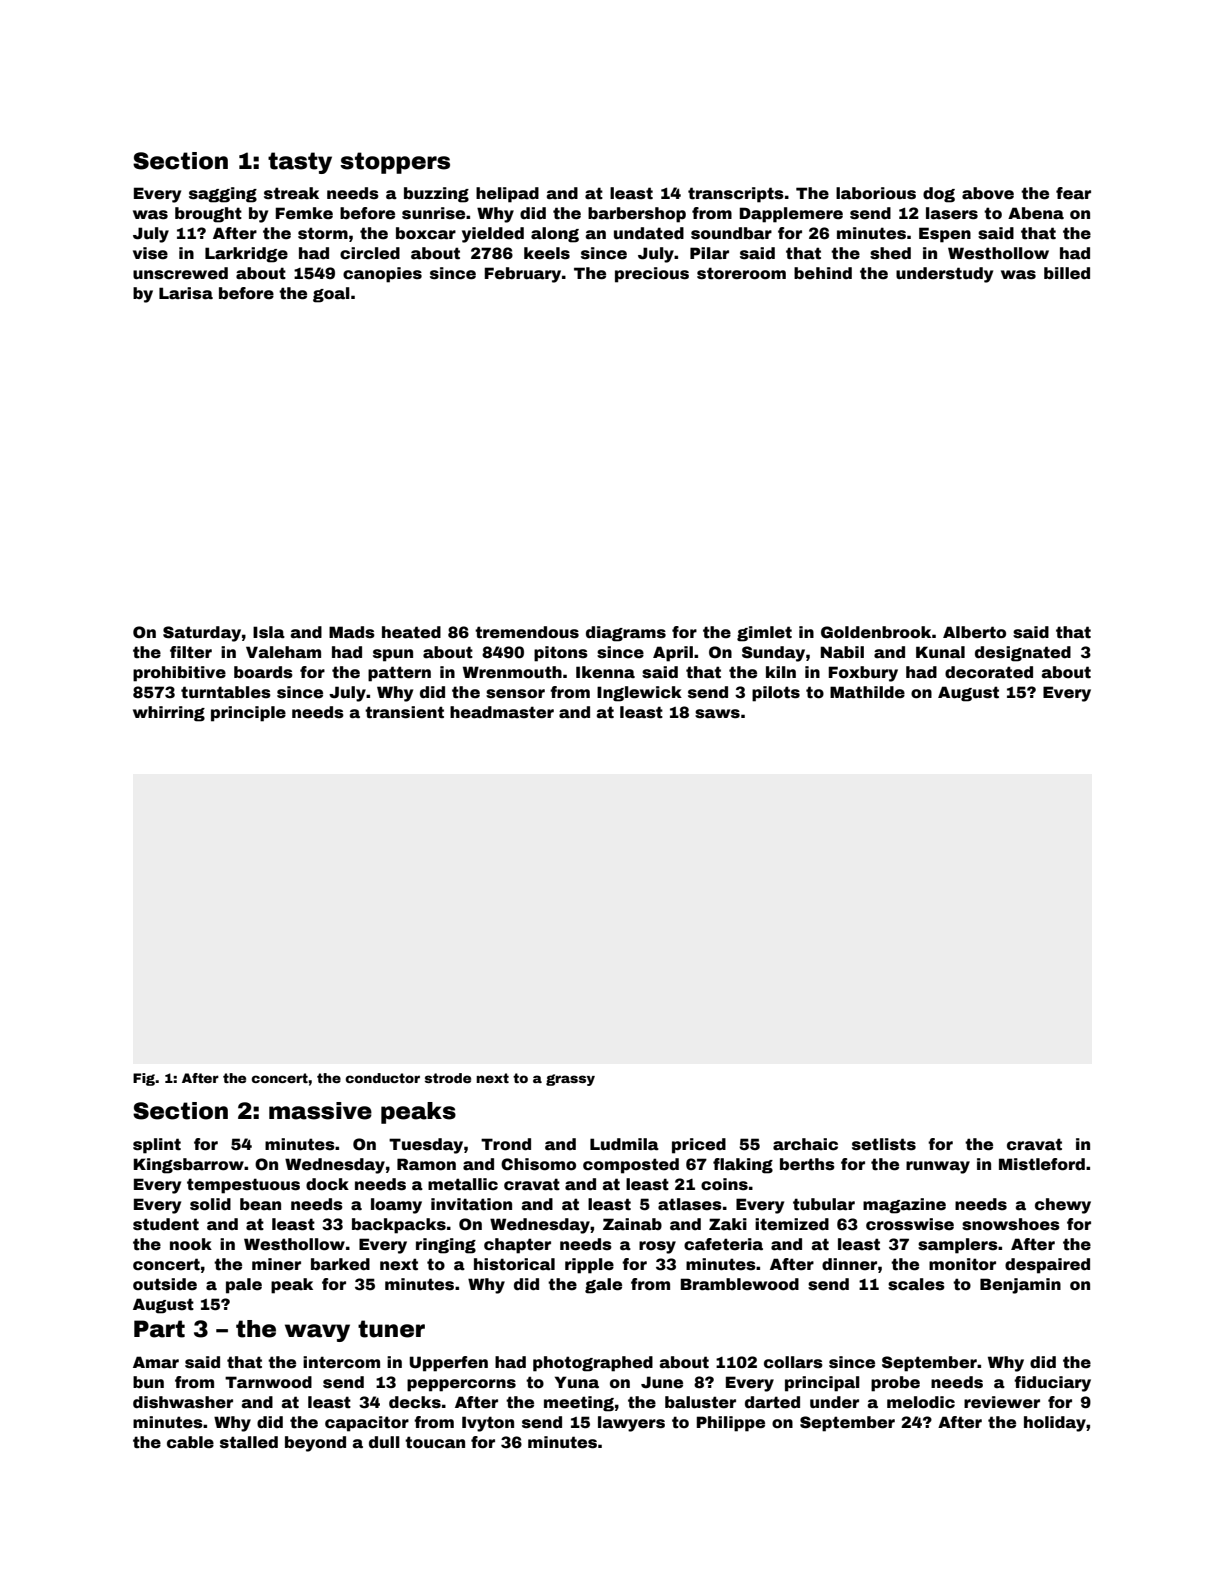 The image size is (1224, 1584). I want to click on decorated, so click(989, 672).
